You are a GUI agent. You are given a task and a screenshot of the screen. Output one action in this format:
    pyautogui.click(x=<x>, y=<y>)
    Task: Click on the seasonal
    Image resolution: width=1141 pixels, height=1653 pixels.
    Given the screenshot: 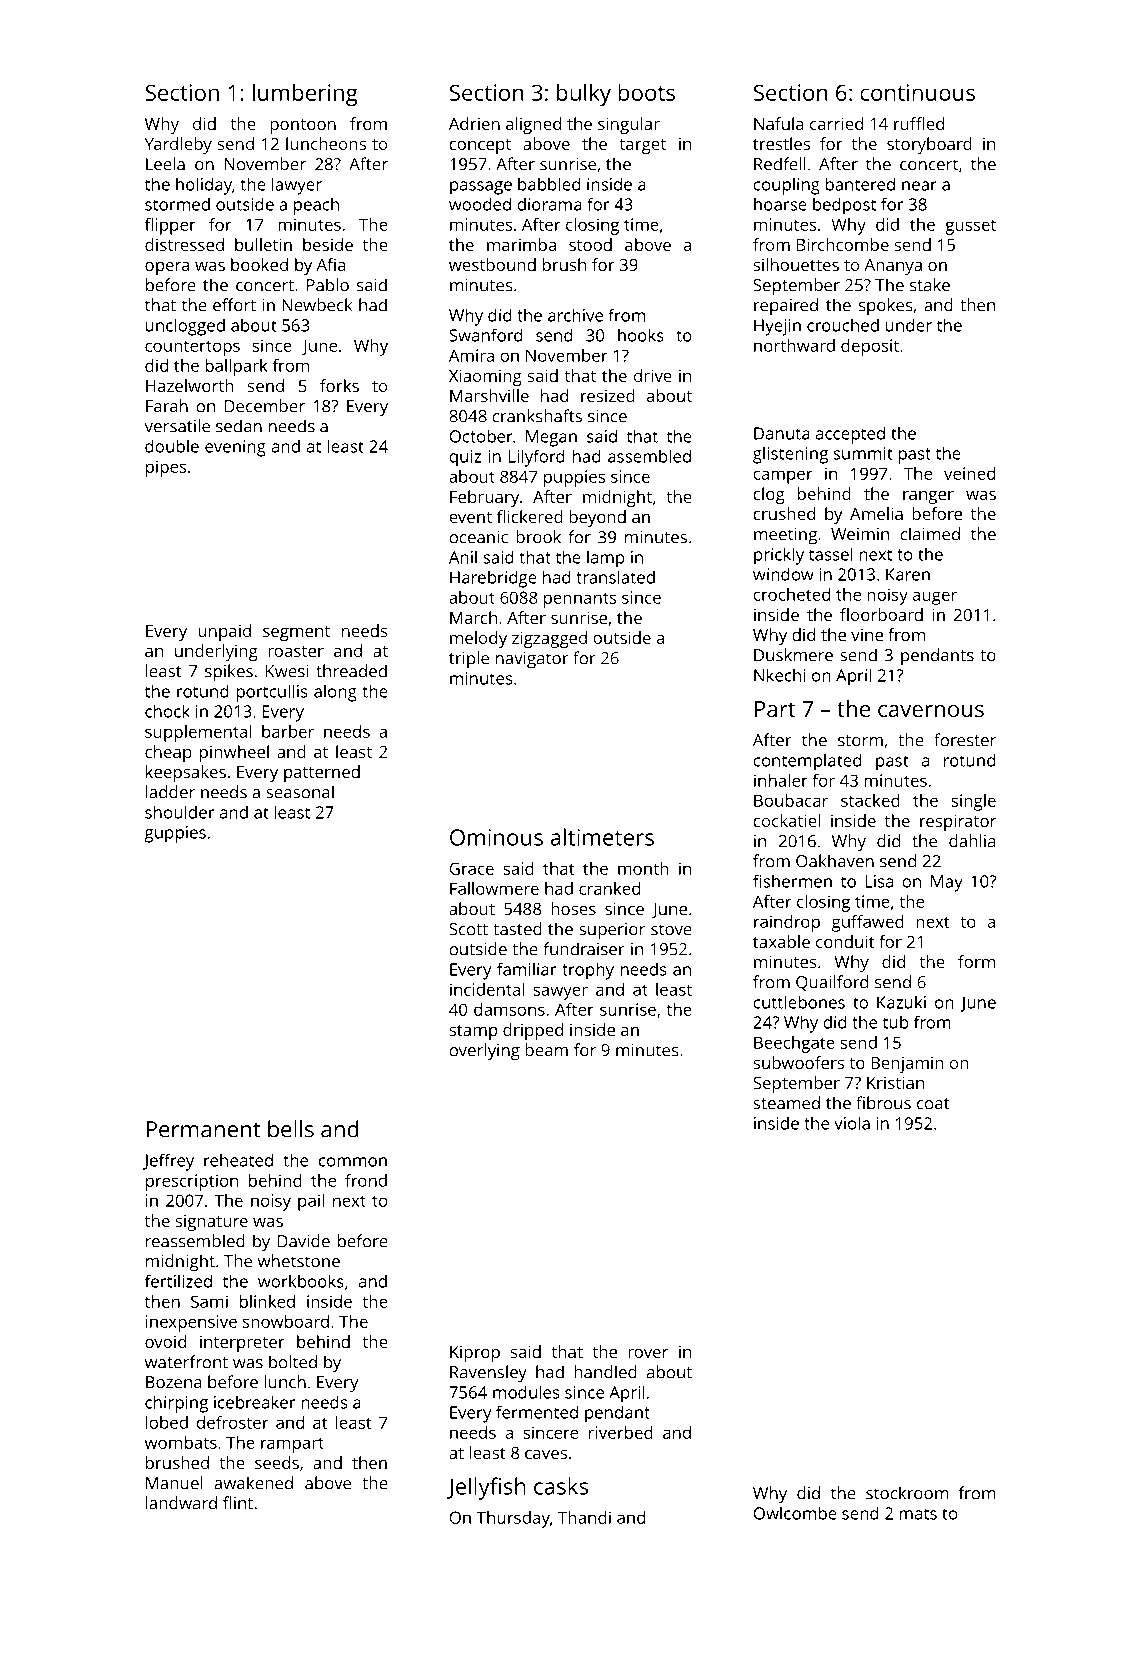 What is the action you would take?
    pyautogui.click(x=300, y=792)
